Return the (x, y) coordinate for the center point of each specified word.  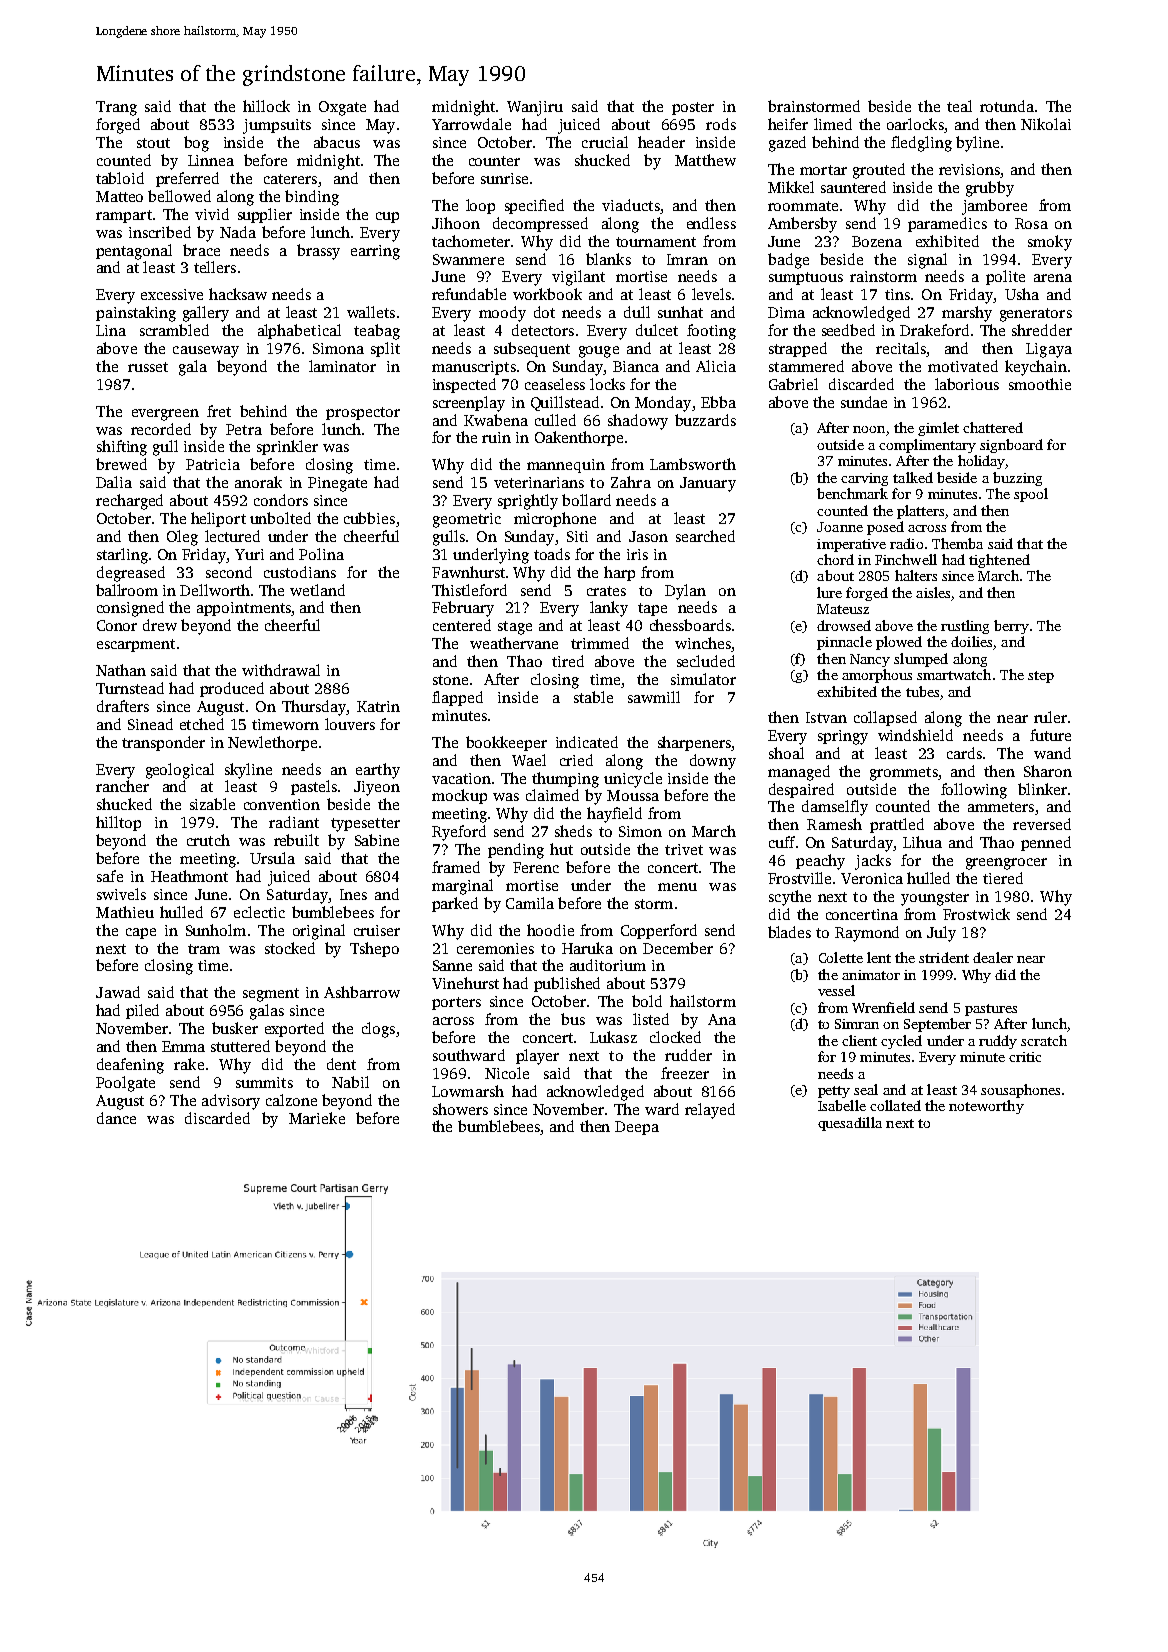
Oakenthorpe (579, 438)
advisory (231, 1102)
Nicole (507, 1073)
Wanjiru (535, 108)
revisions (969, 169)
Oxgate (342, 108)
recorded (161, 429)
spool (1031, 495)
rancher (122, 786)
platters (920, 512)
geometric (467, 520)
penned (1046, 843)
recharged (129, 502)
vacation (461, 778)
